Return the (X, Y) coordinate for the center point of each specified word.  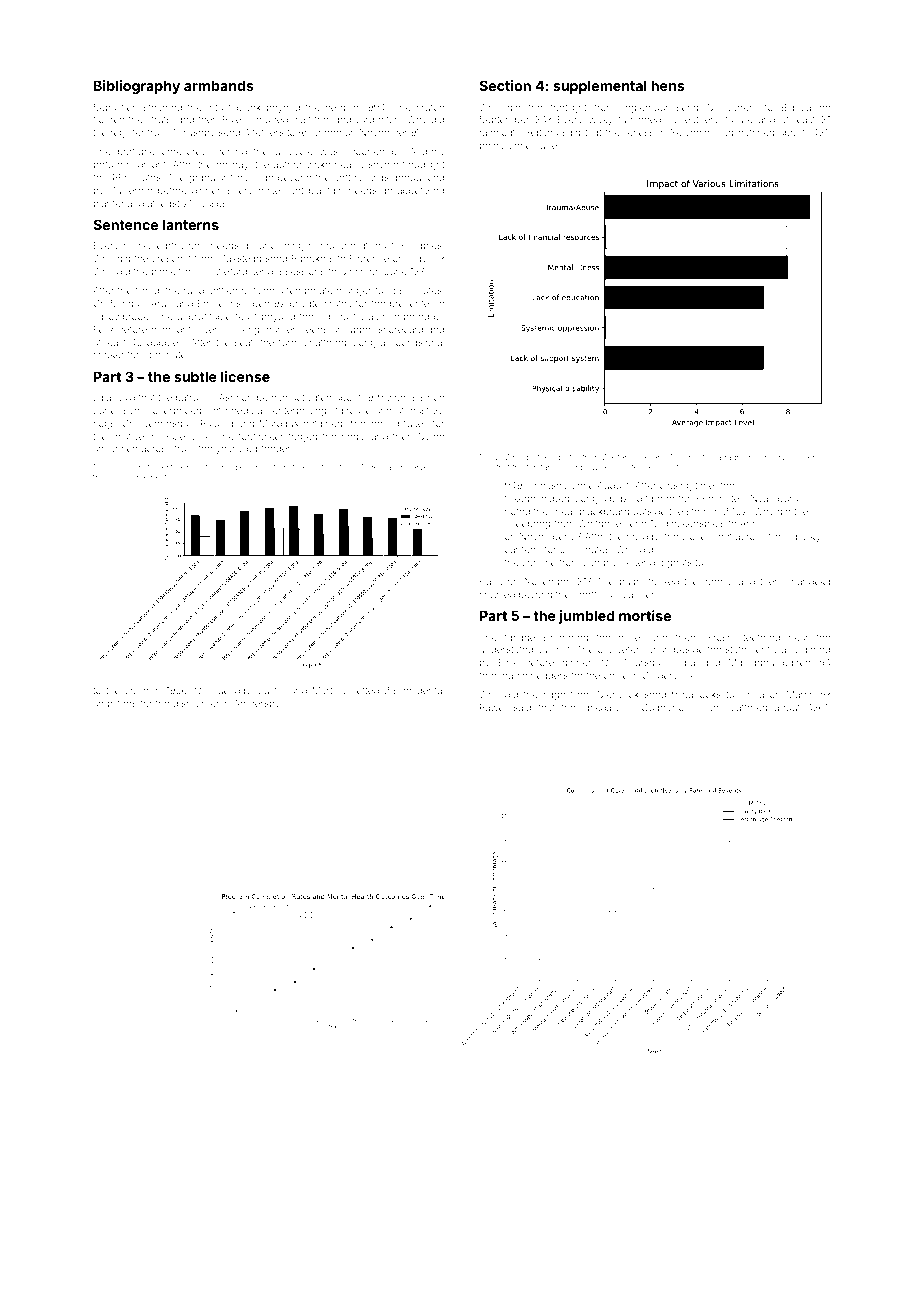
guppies (165, 344)
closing (676, 486)
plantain (326, 191)
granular (208, 178)
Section (505, 85)
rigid (115, 478)
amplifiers (115, 704)
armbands (219, 85)
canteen (523, 549)
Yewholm (691, 132)
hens (667, 85)
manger (354, 292)
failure (739, 119)
